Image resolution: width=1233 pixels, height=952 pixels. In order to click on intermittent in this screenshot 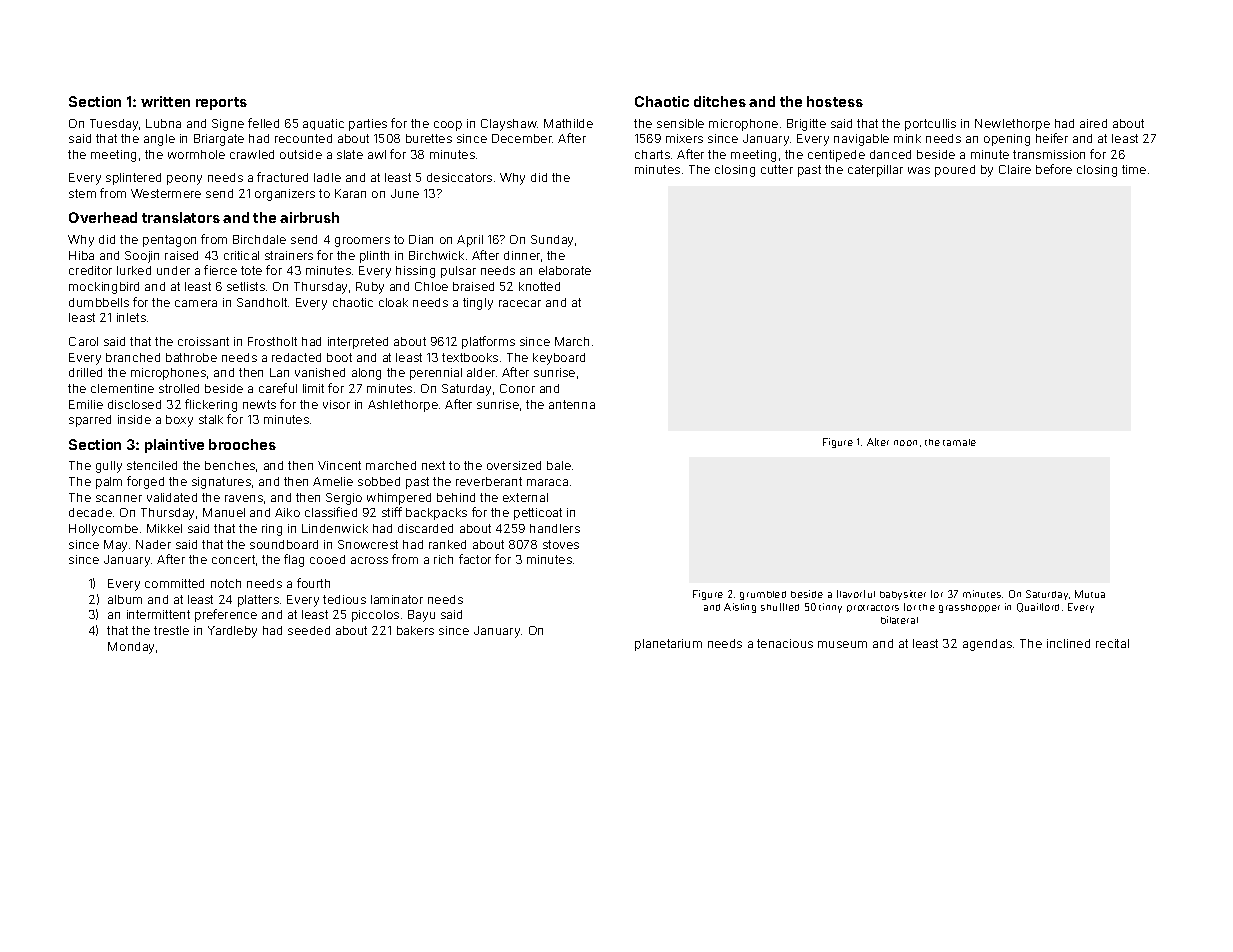, I will do `click(158, 614)`.
